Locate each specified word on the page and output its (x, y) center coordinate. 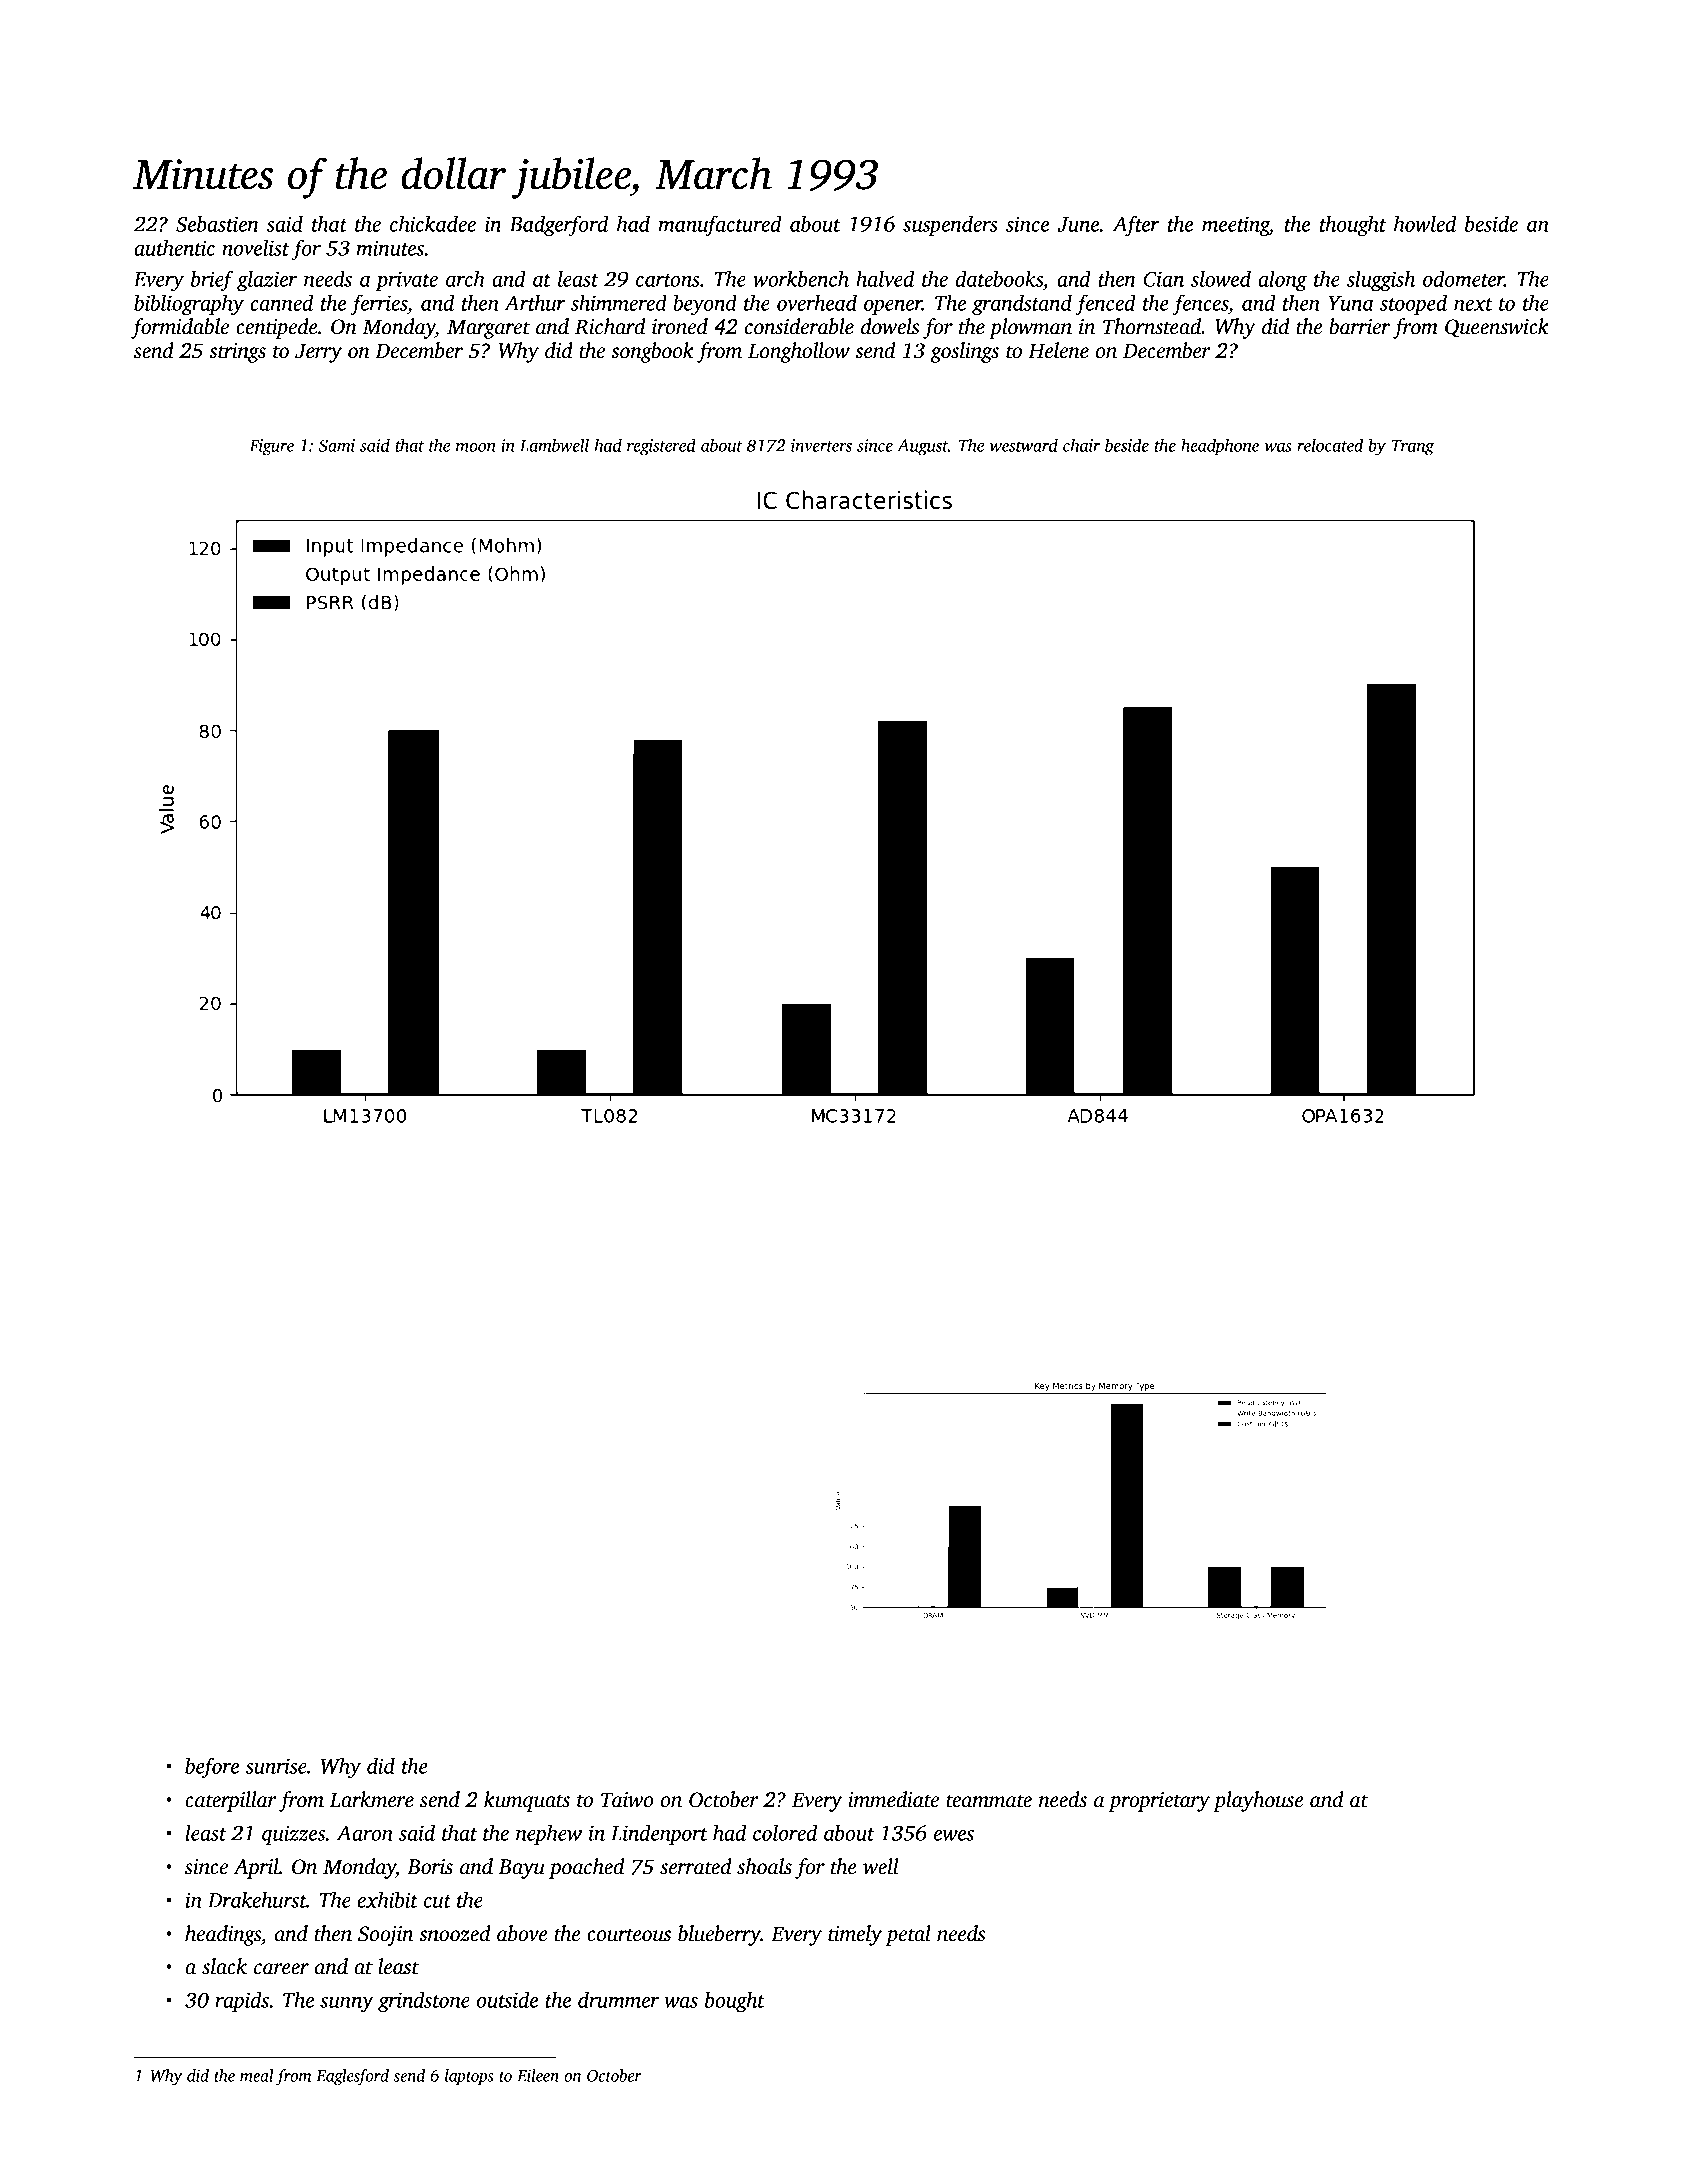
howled (1425, 223)
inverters (821, 445)
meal (257, 2075)
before (212, 1768)
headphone (1220, 447)
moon (476, 447)
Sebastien (217, 223)
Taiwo (627, 1800)
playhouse (1258, 1801)
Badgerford (558, 226)
